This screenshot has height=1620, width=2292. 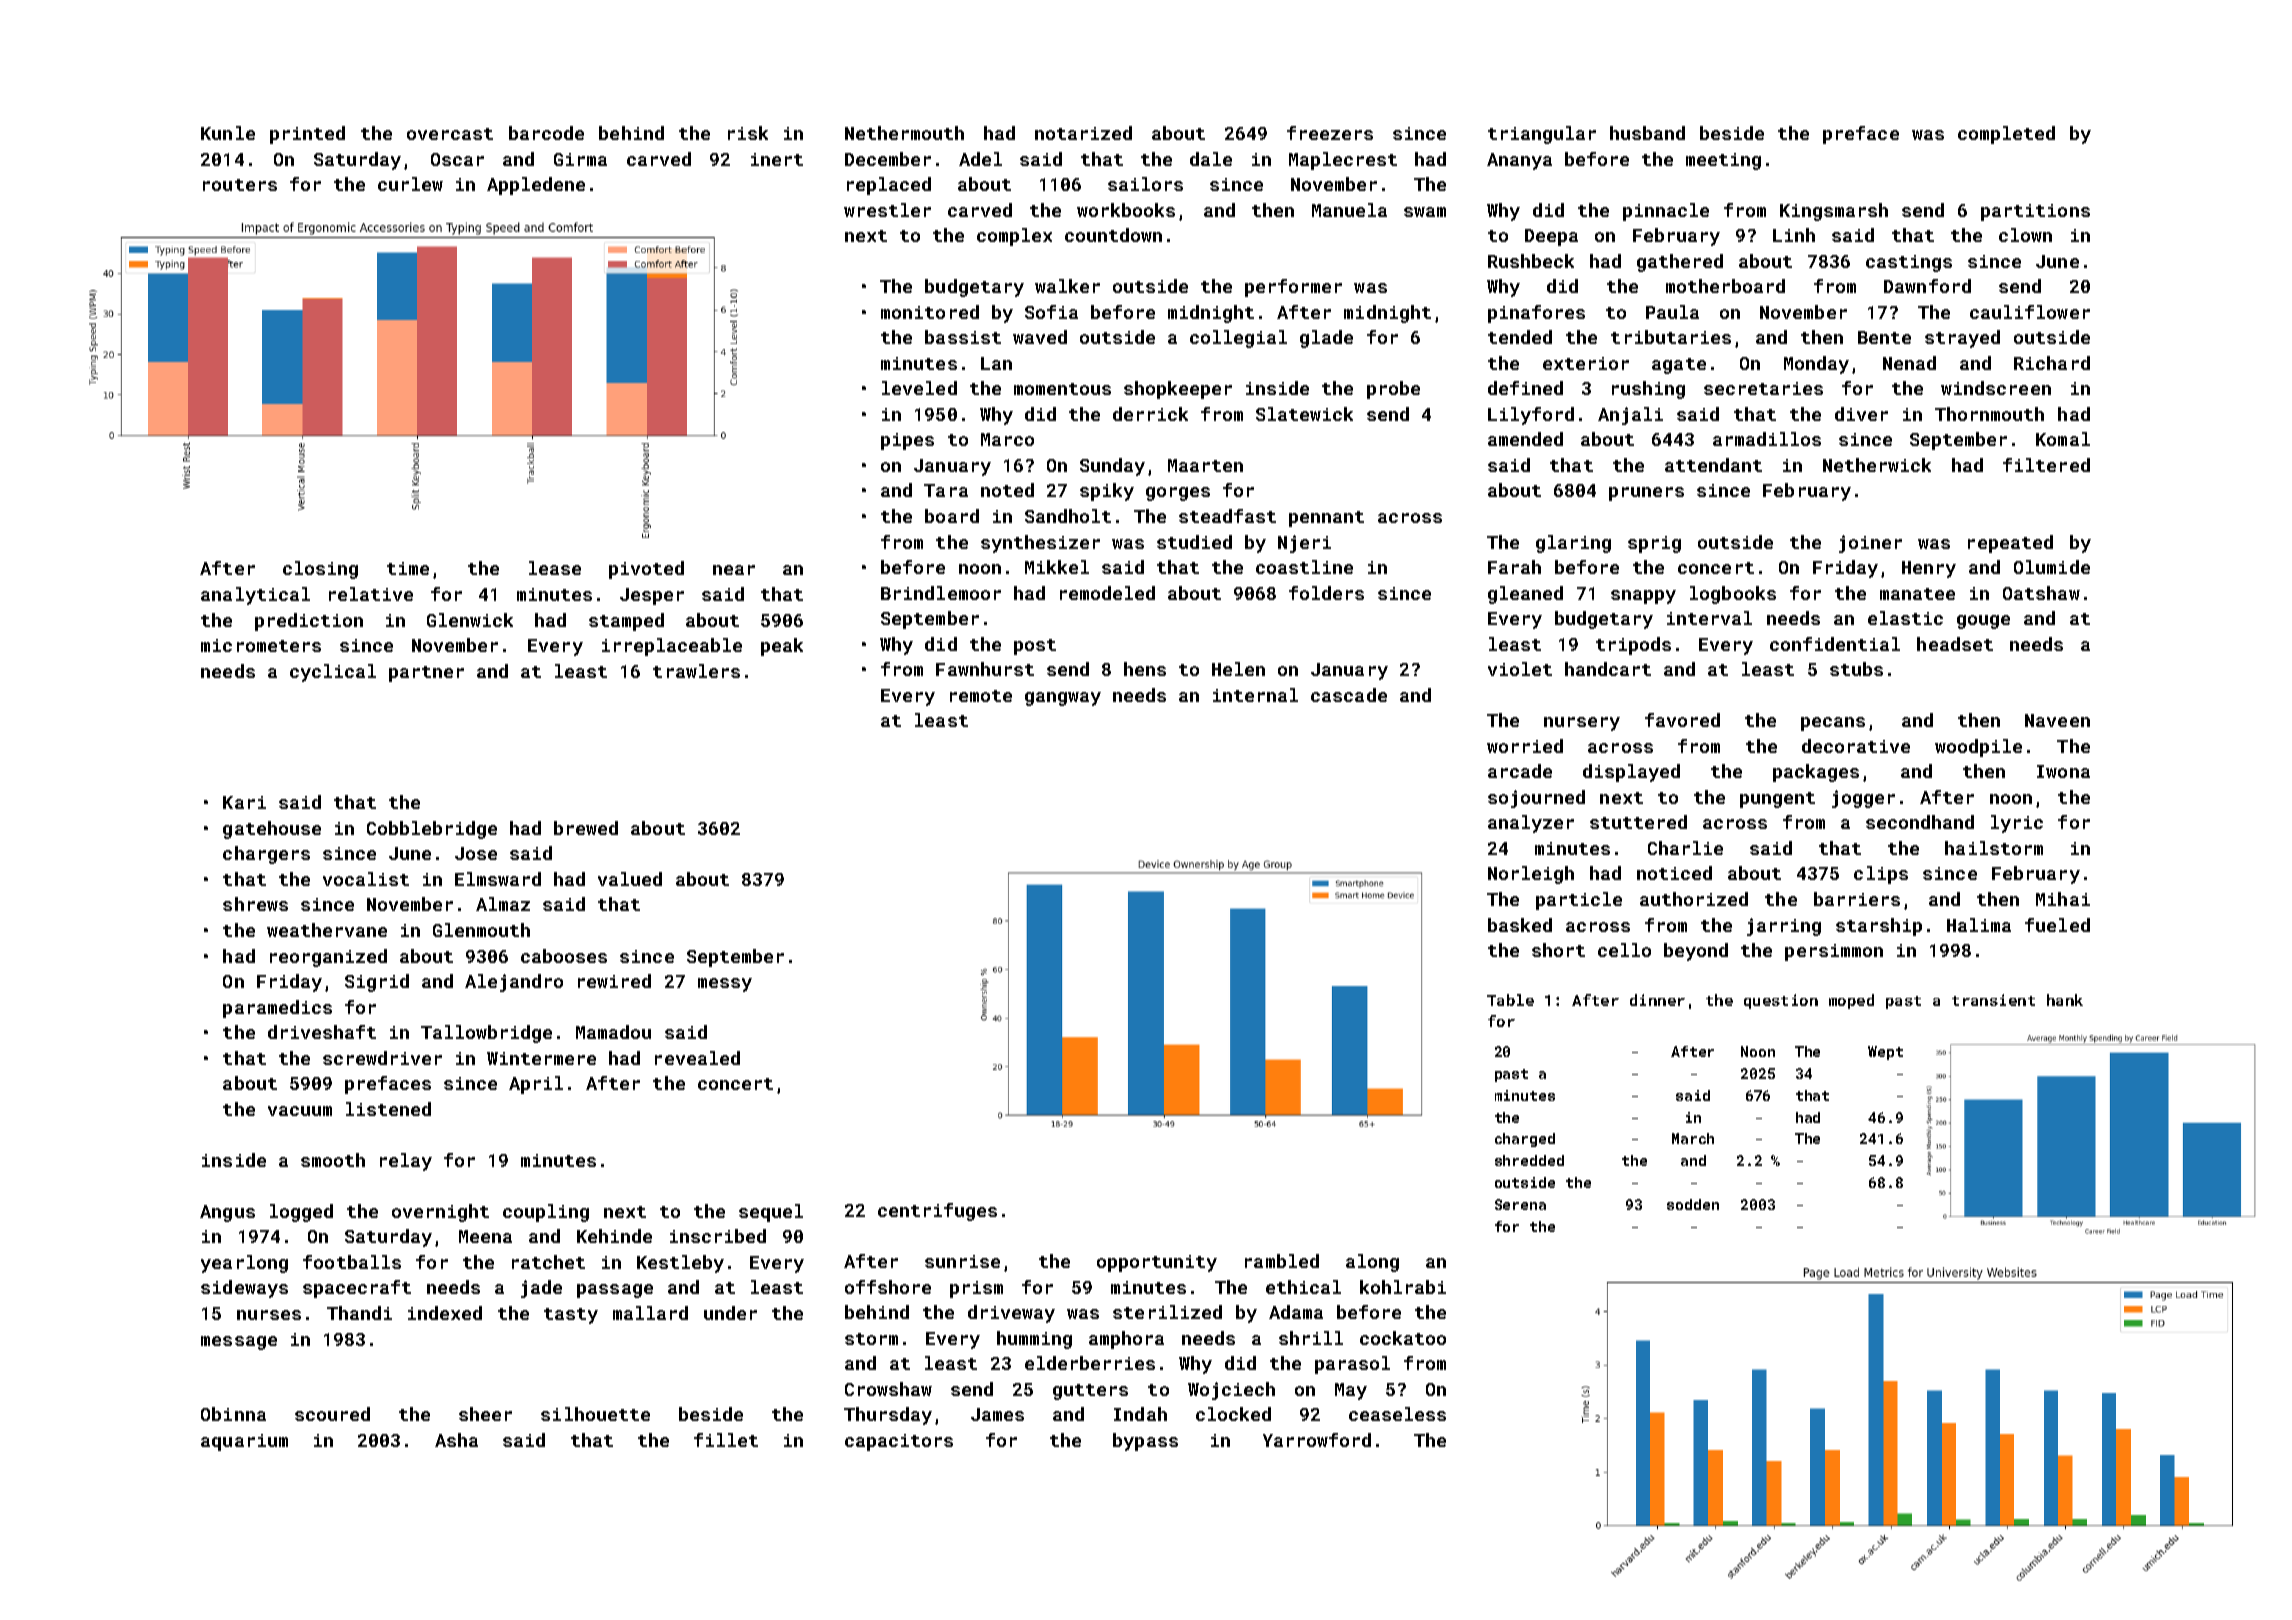 What do you see at coordinates (1962, 339) in the screenshot?
I see `strayed` at bounding box center [1962, 339].
